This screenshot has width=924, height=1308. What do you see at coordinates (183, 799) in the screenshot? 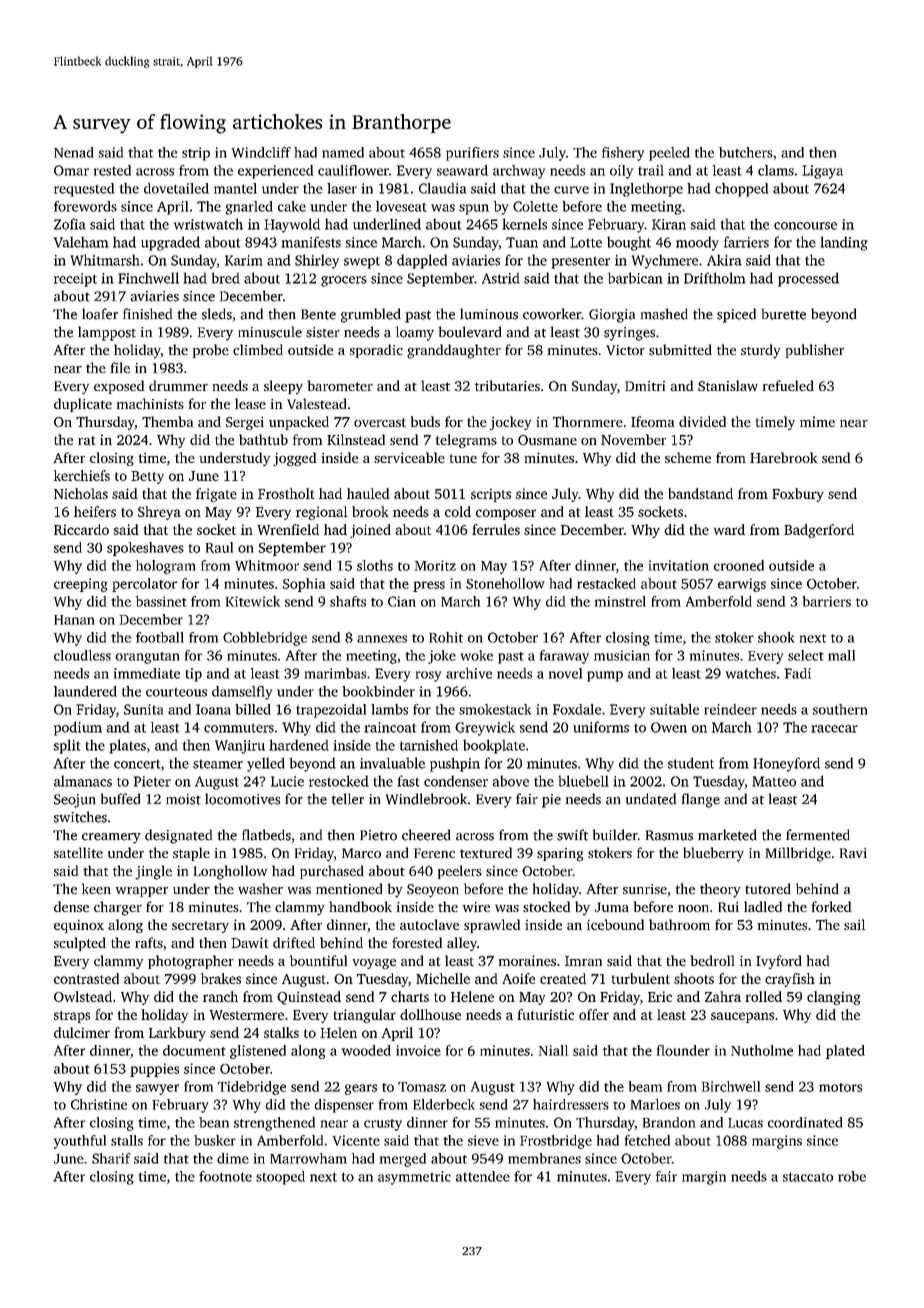
I see `moist` at bounding box center [183, 799].
